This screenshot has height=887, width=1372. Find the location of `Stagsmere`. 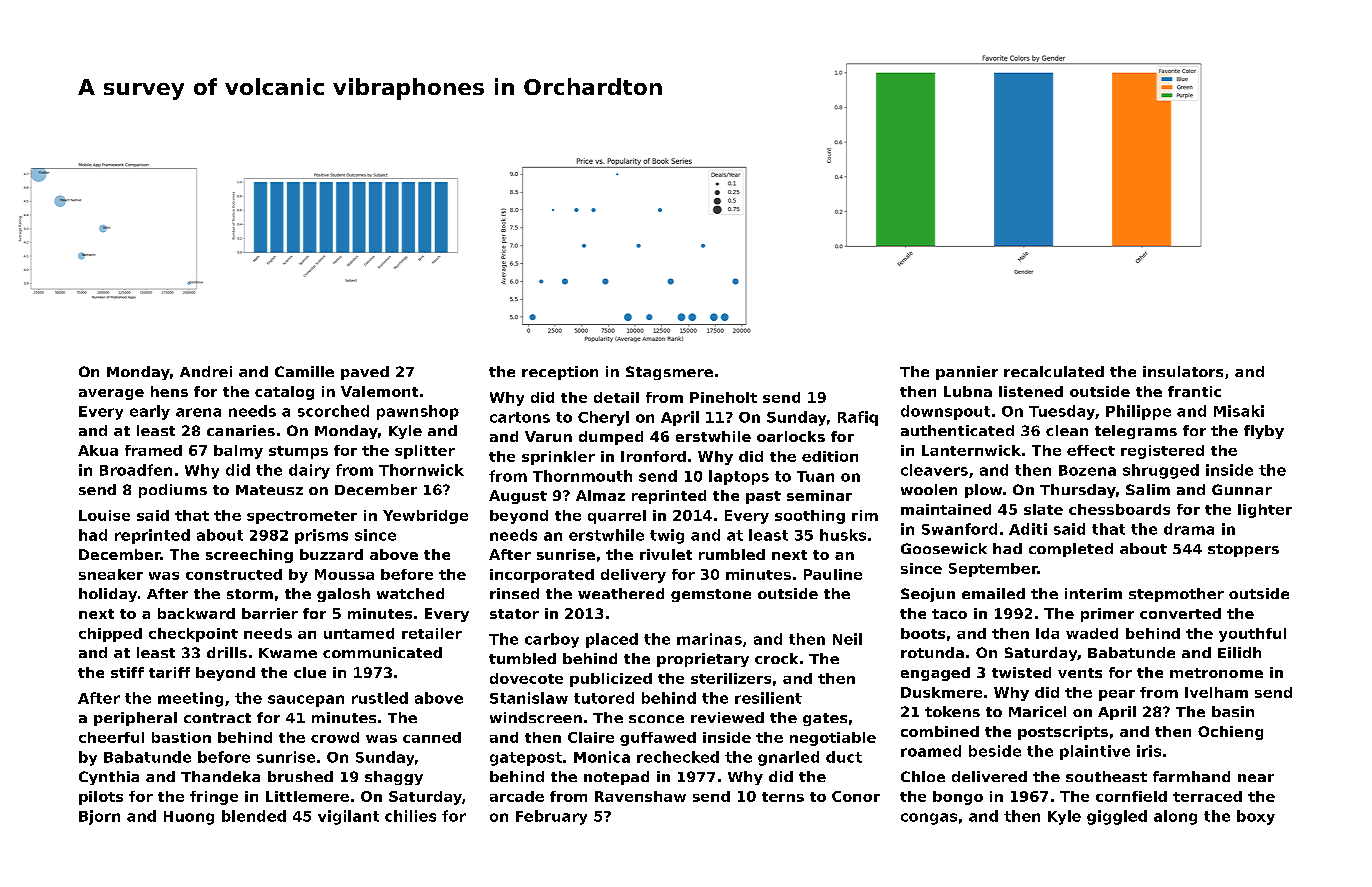

Stagsmere is located at coordinates (669, 373).
